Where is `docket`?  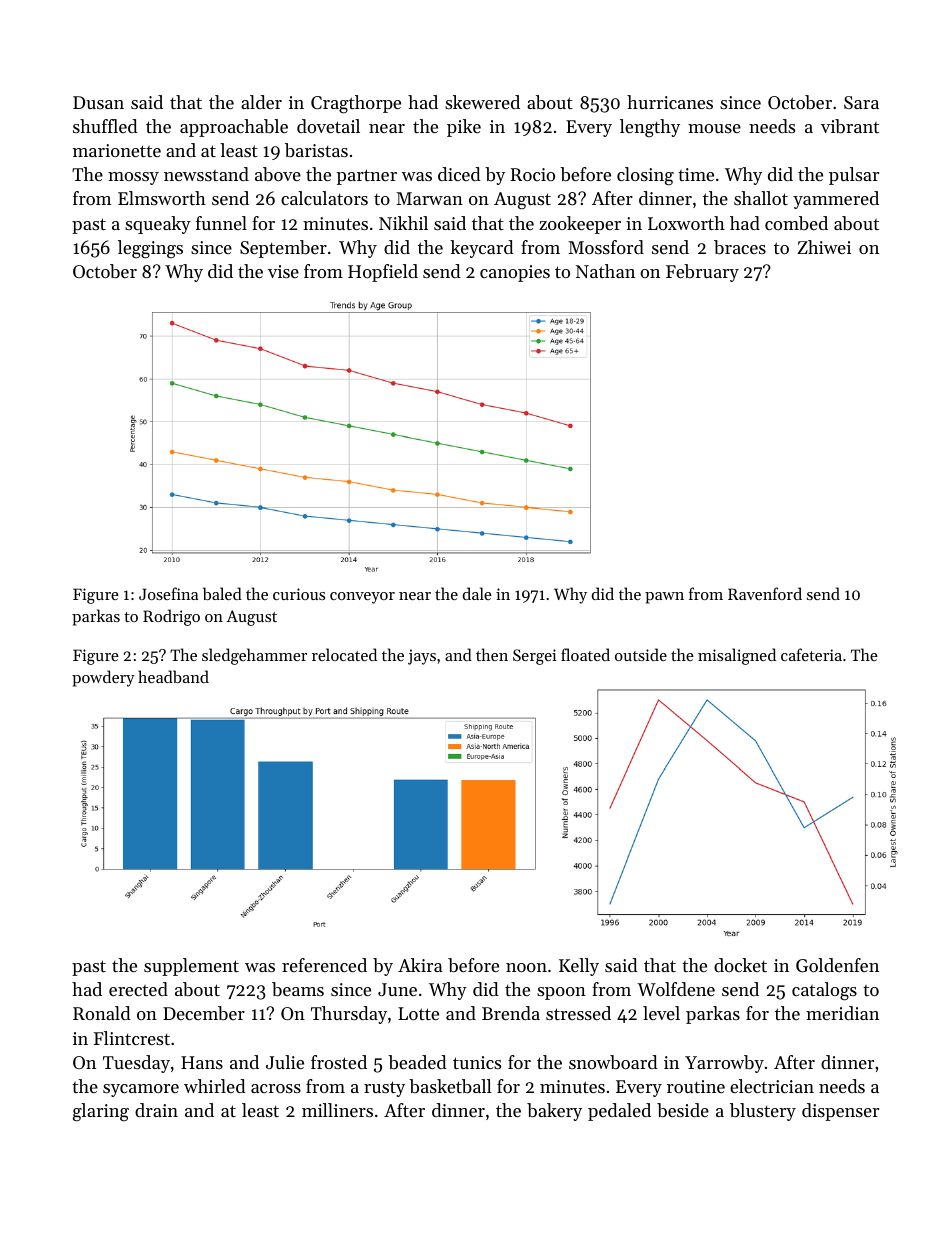
docket is located at coordinates (740, 965).
